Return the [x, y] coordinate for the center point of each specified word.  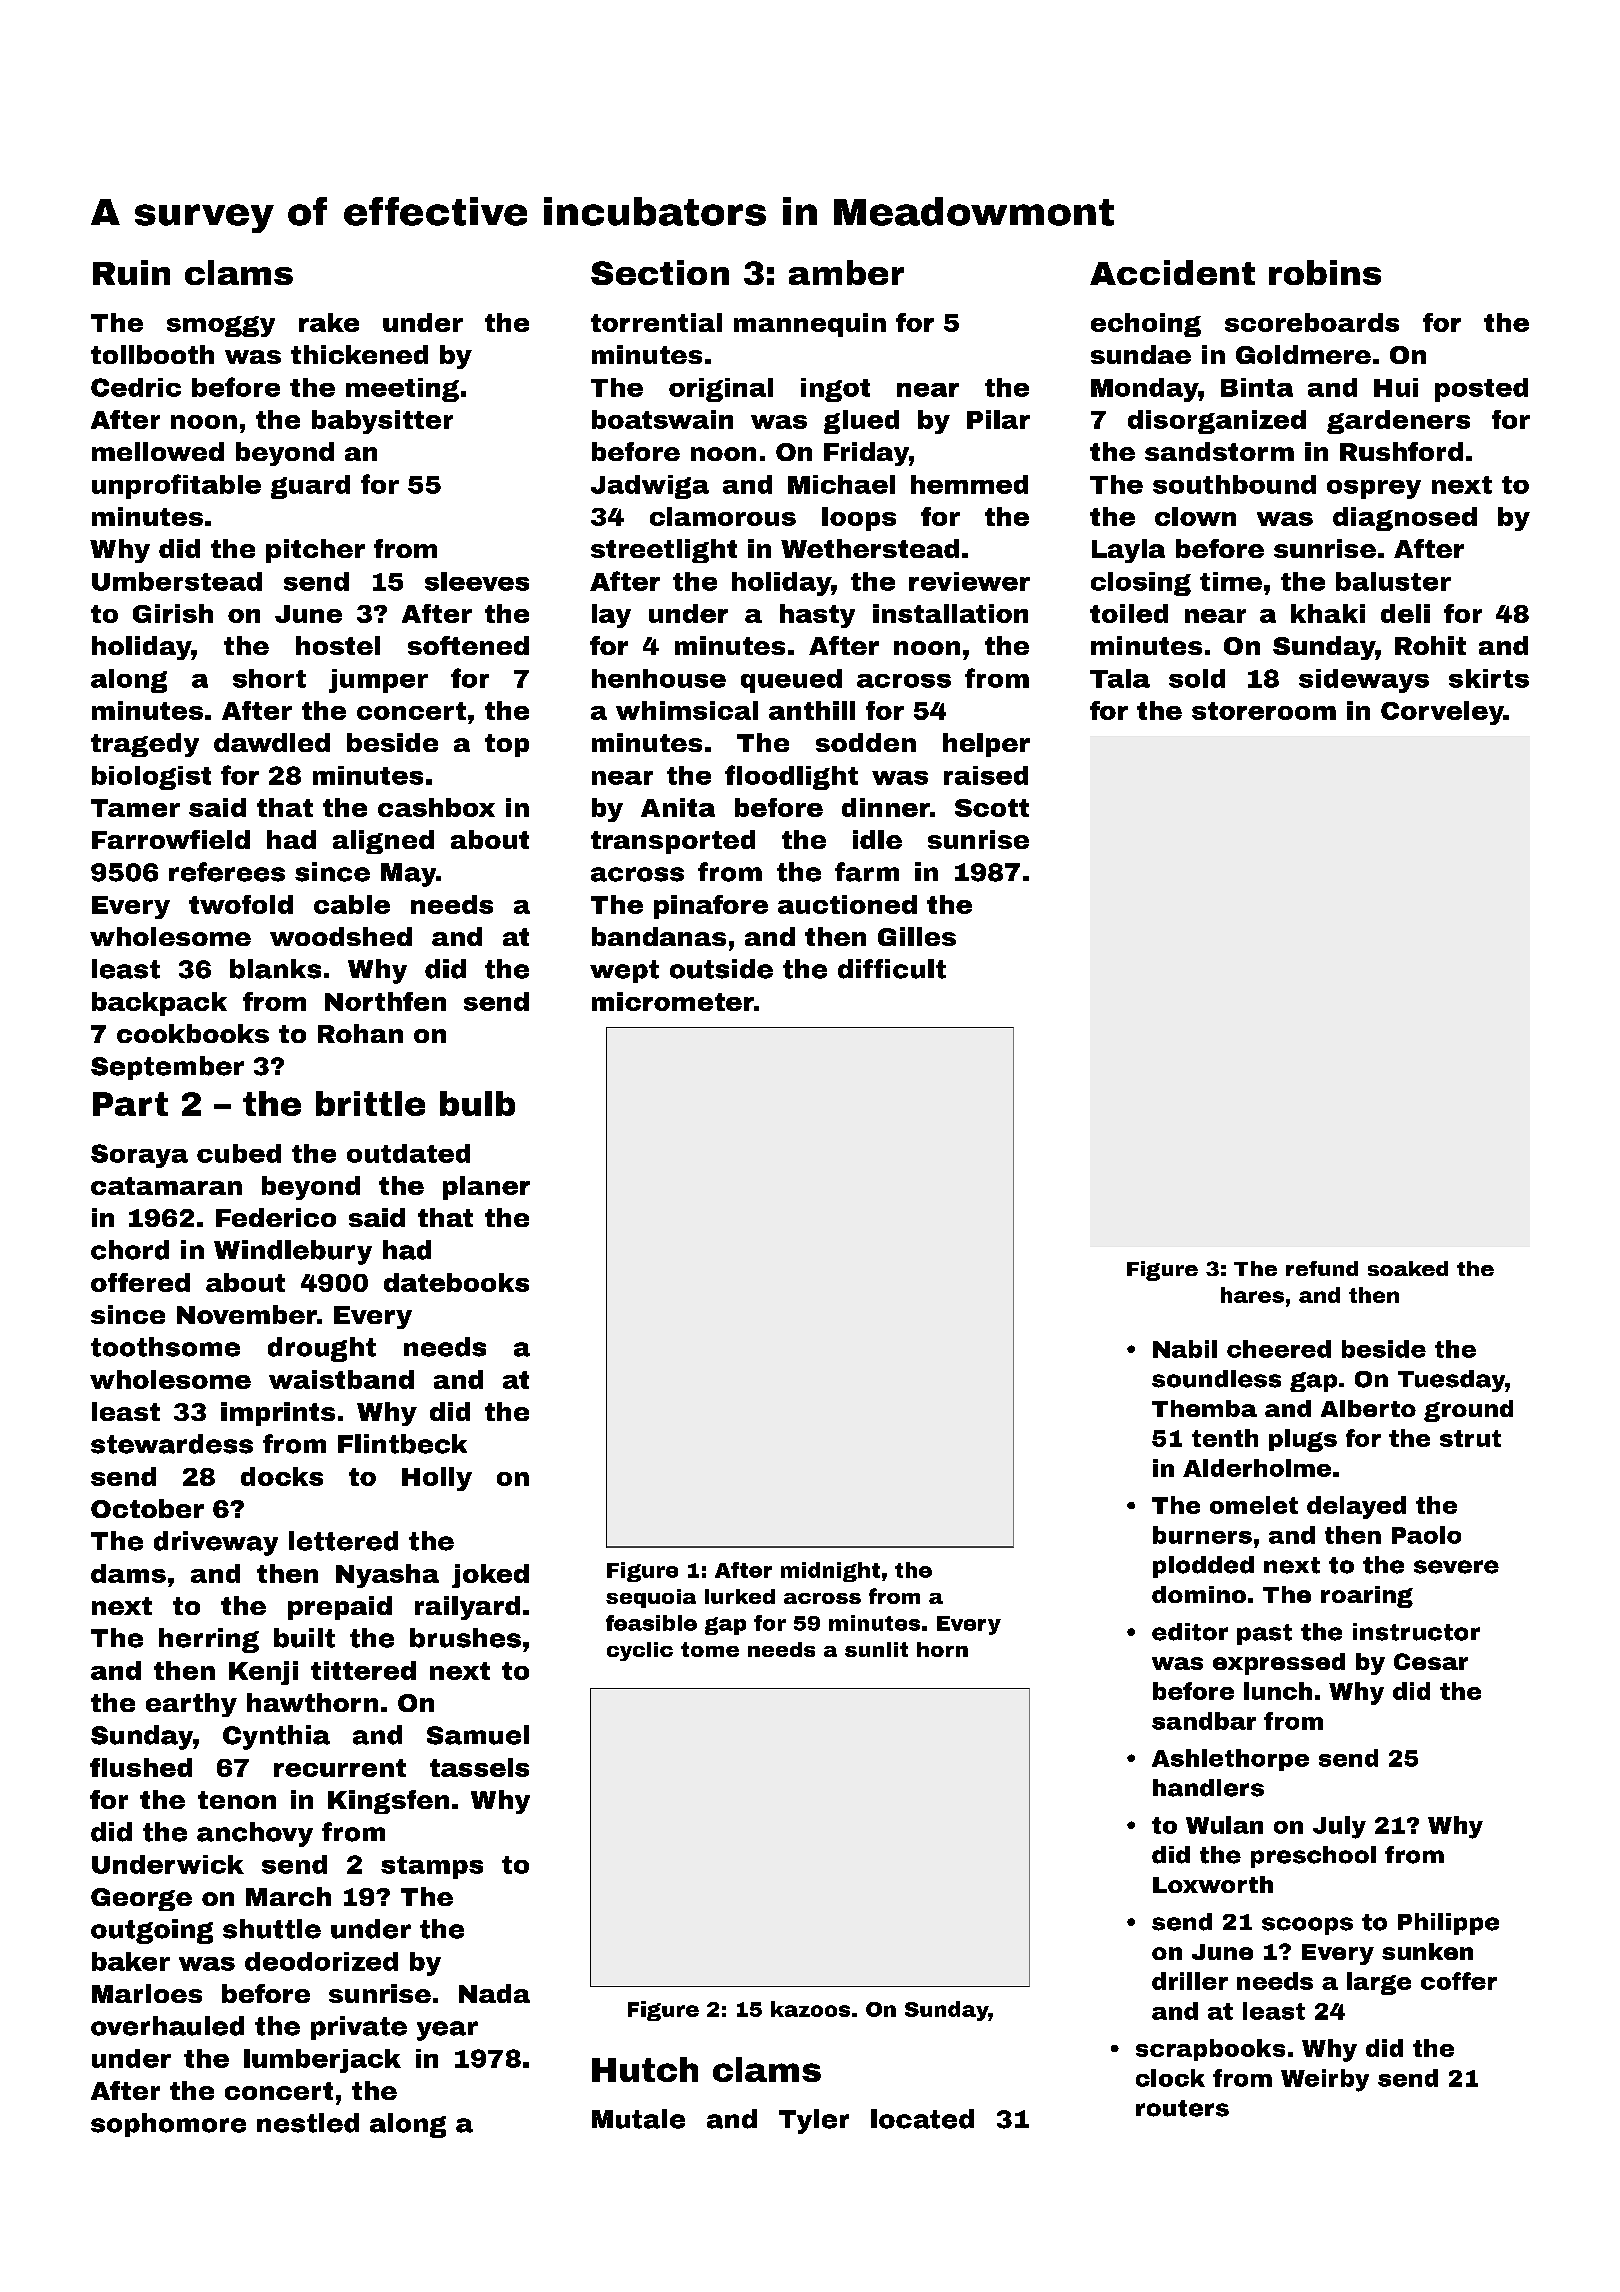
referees [227, 872]
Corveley [1442, 713]
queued [791, 681]
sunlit [876, 1649]
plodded [1203, 1567]
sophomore [168, 2125]
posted [1481, 390]
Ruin [131, 272]
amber [846, 272]
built [304, 1638]
